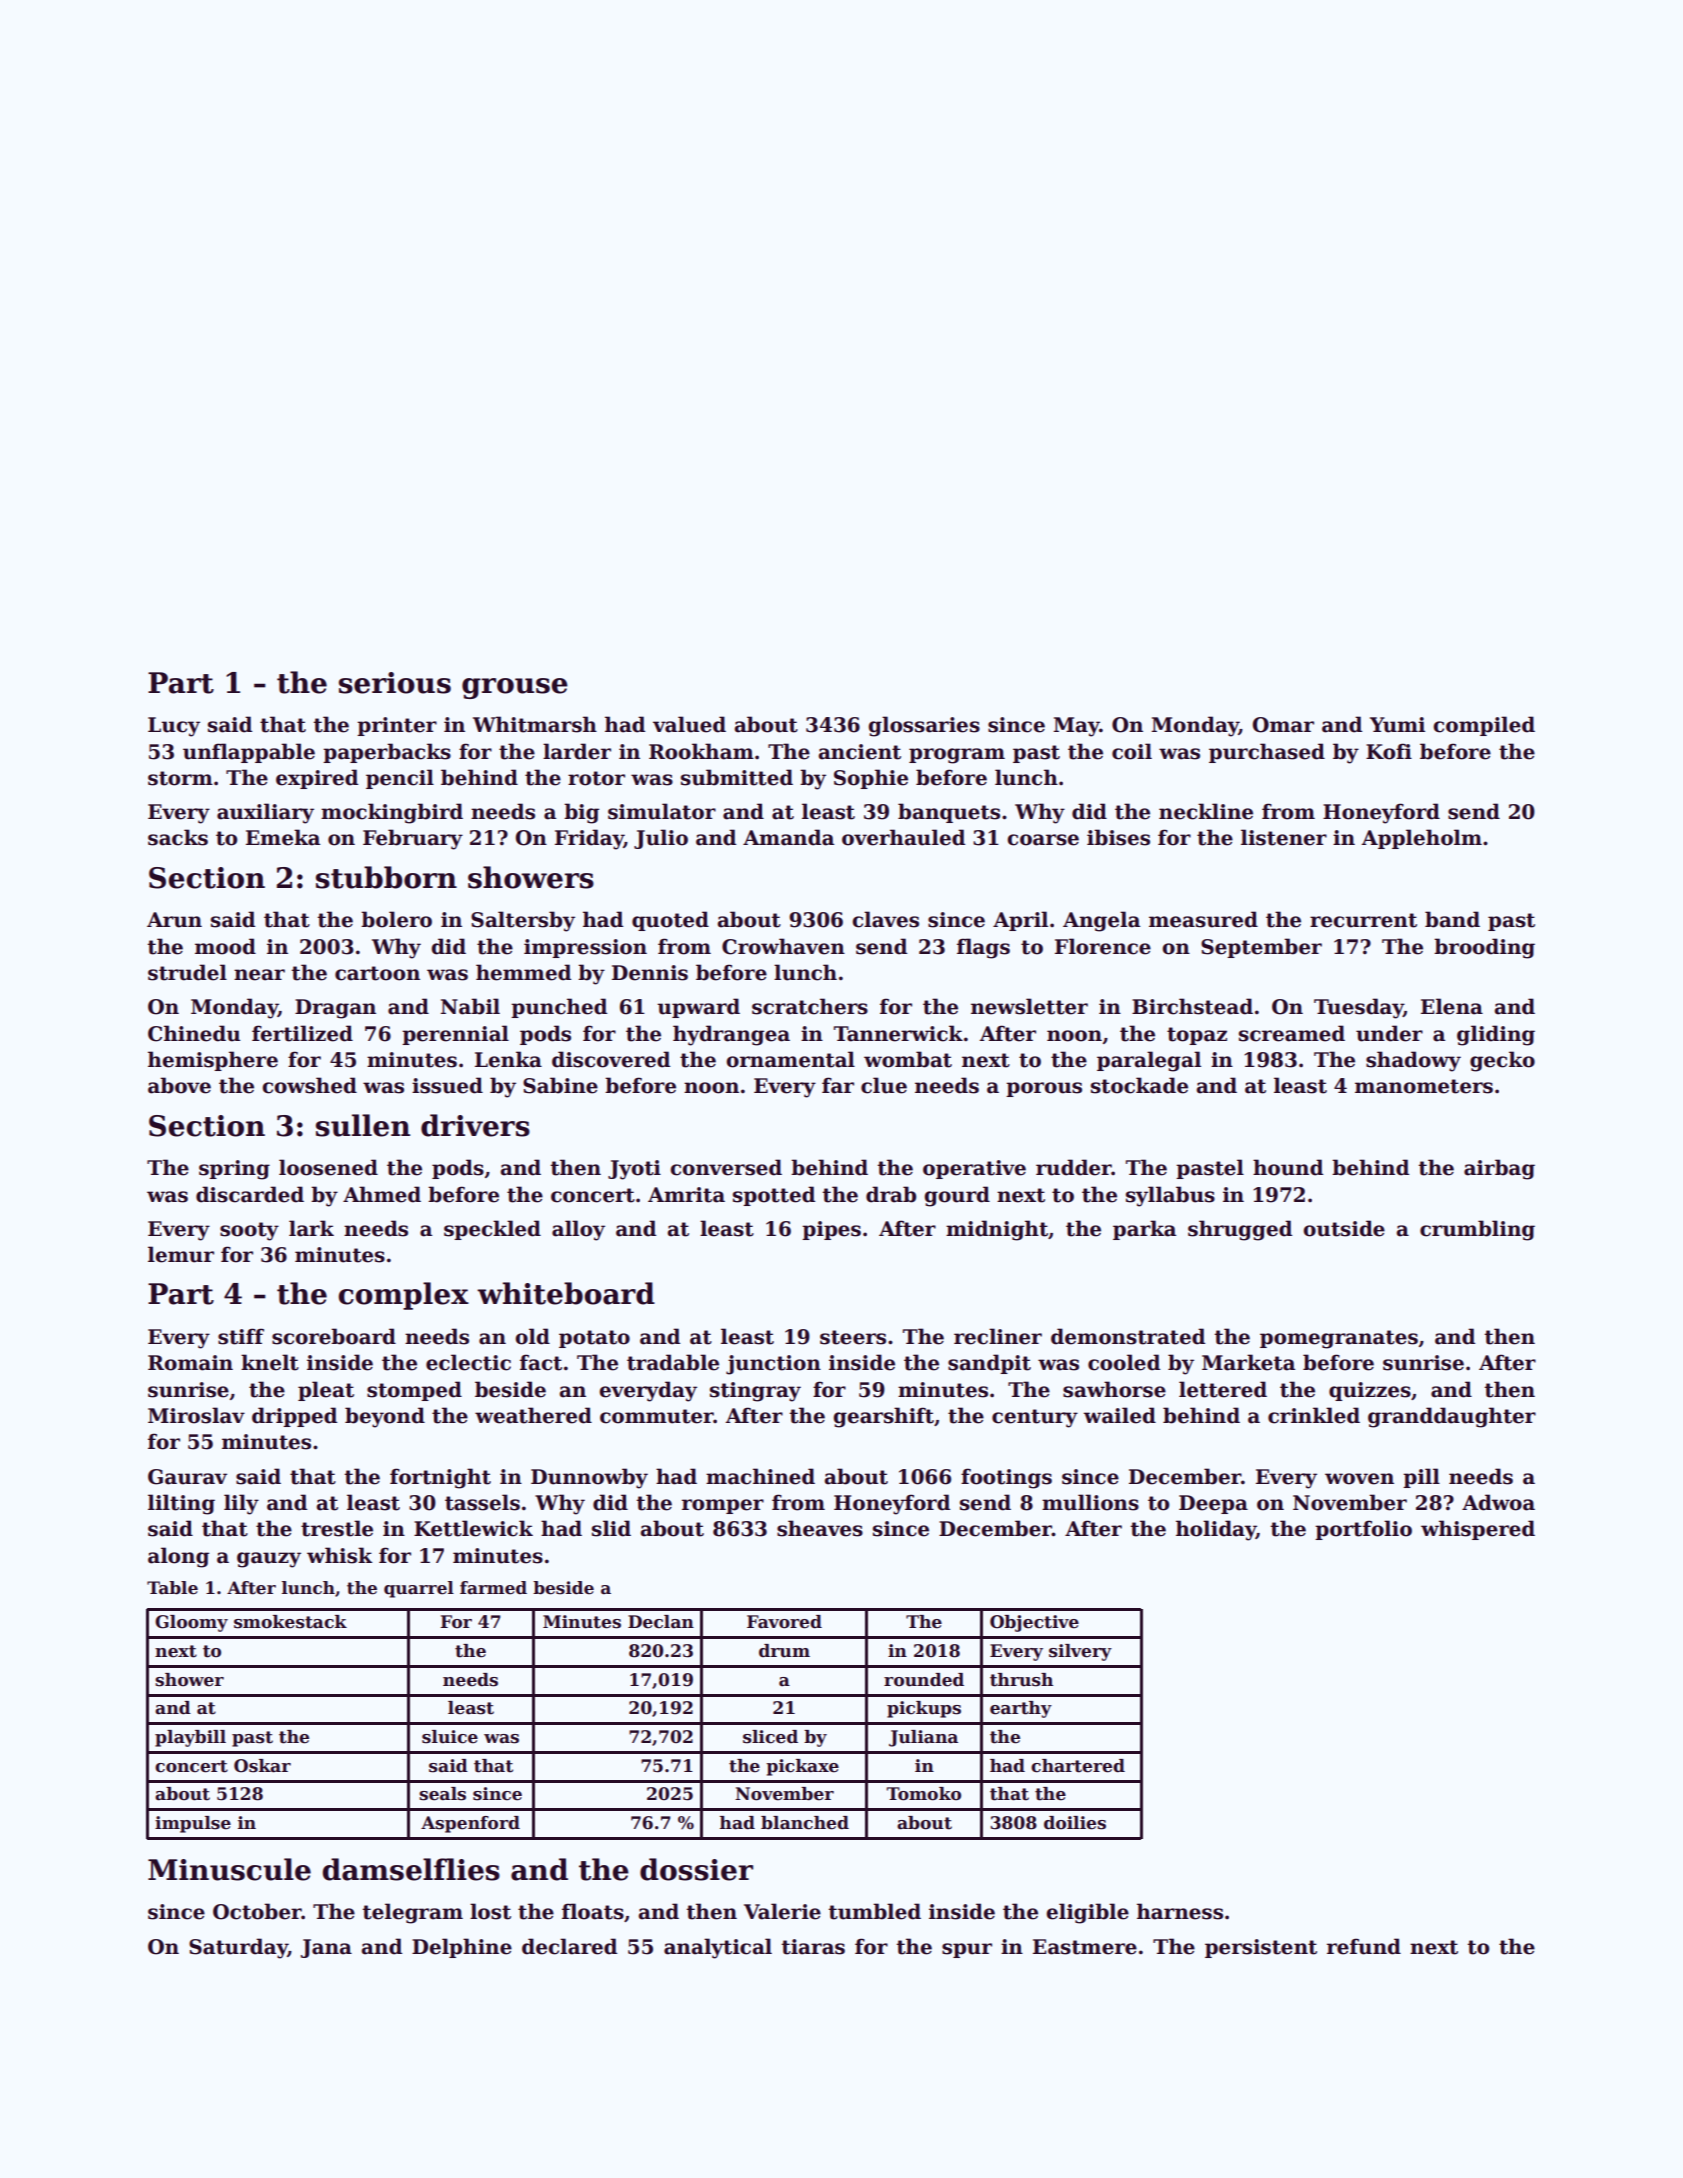  Describe the element at coordinates (191, 1623) in the image. I see `Gloomy` at that location.
